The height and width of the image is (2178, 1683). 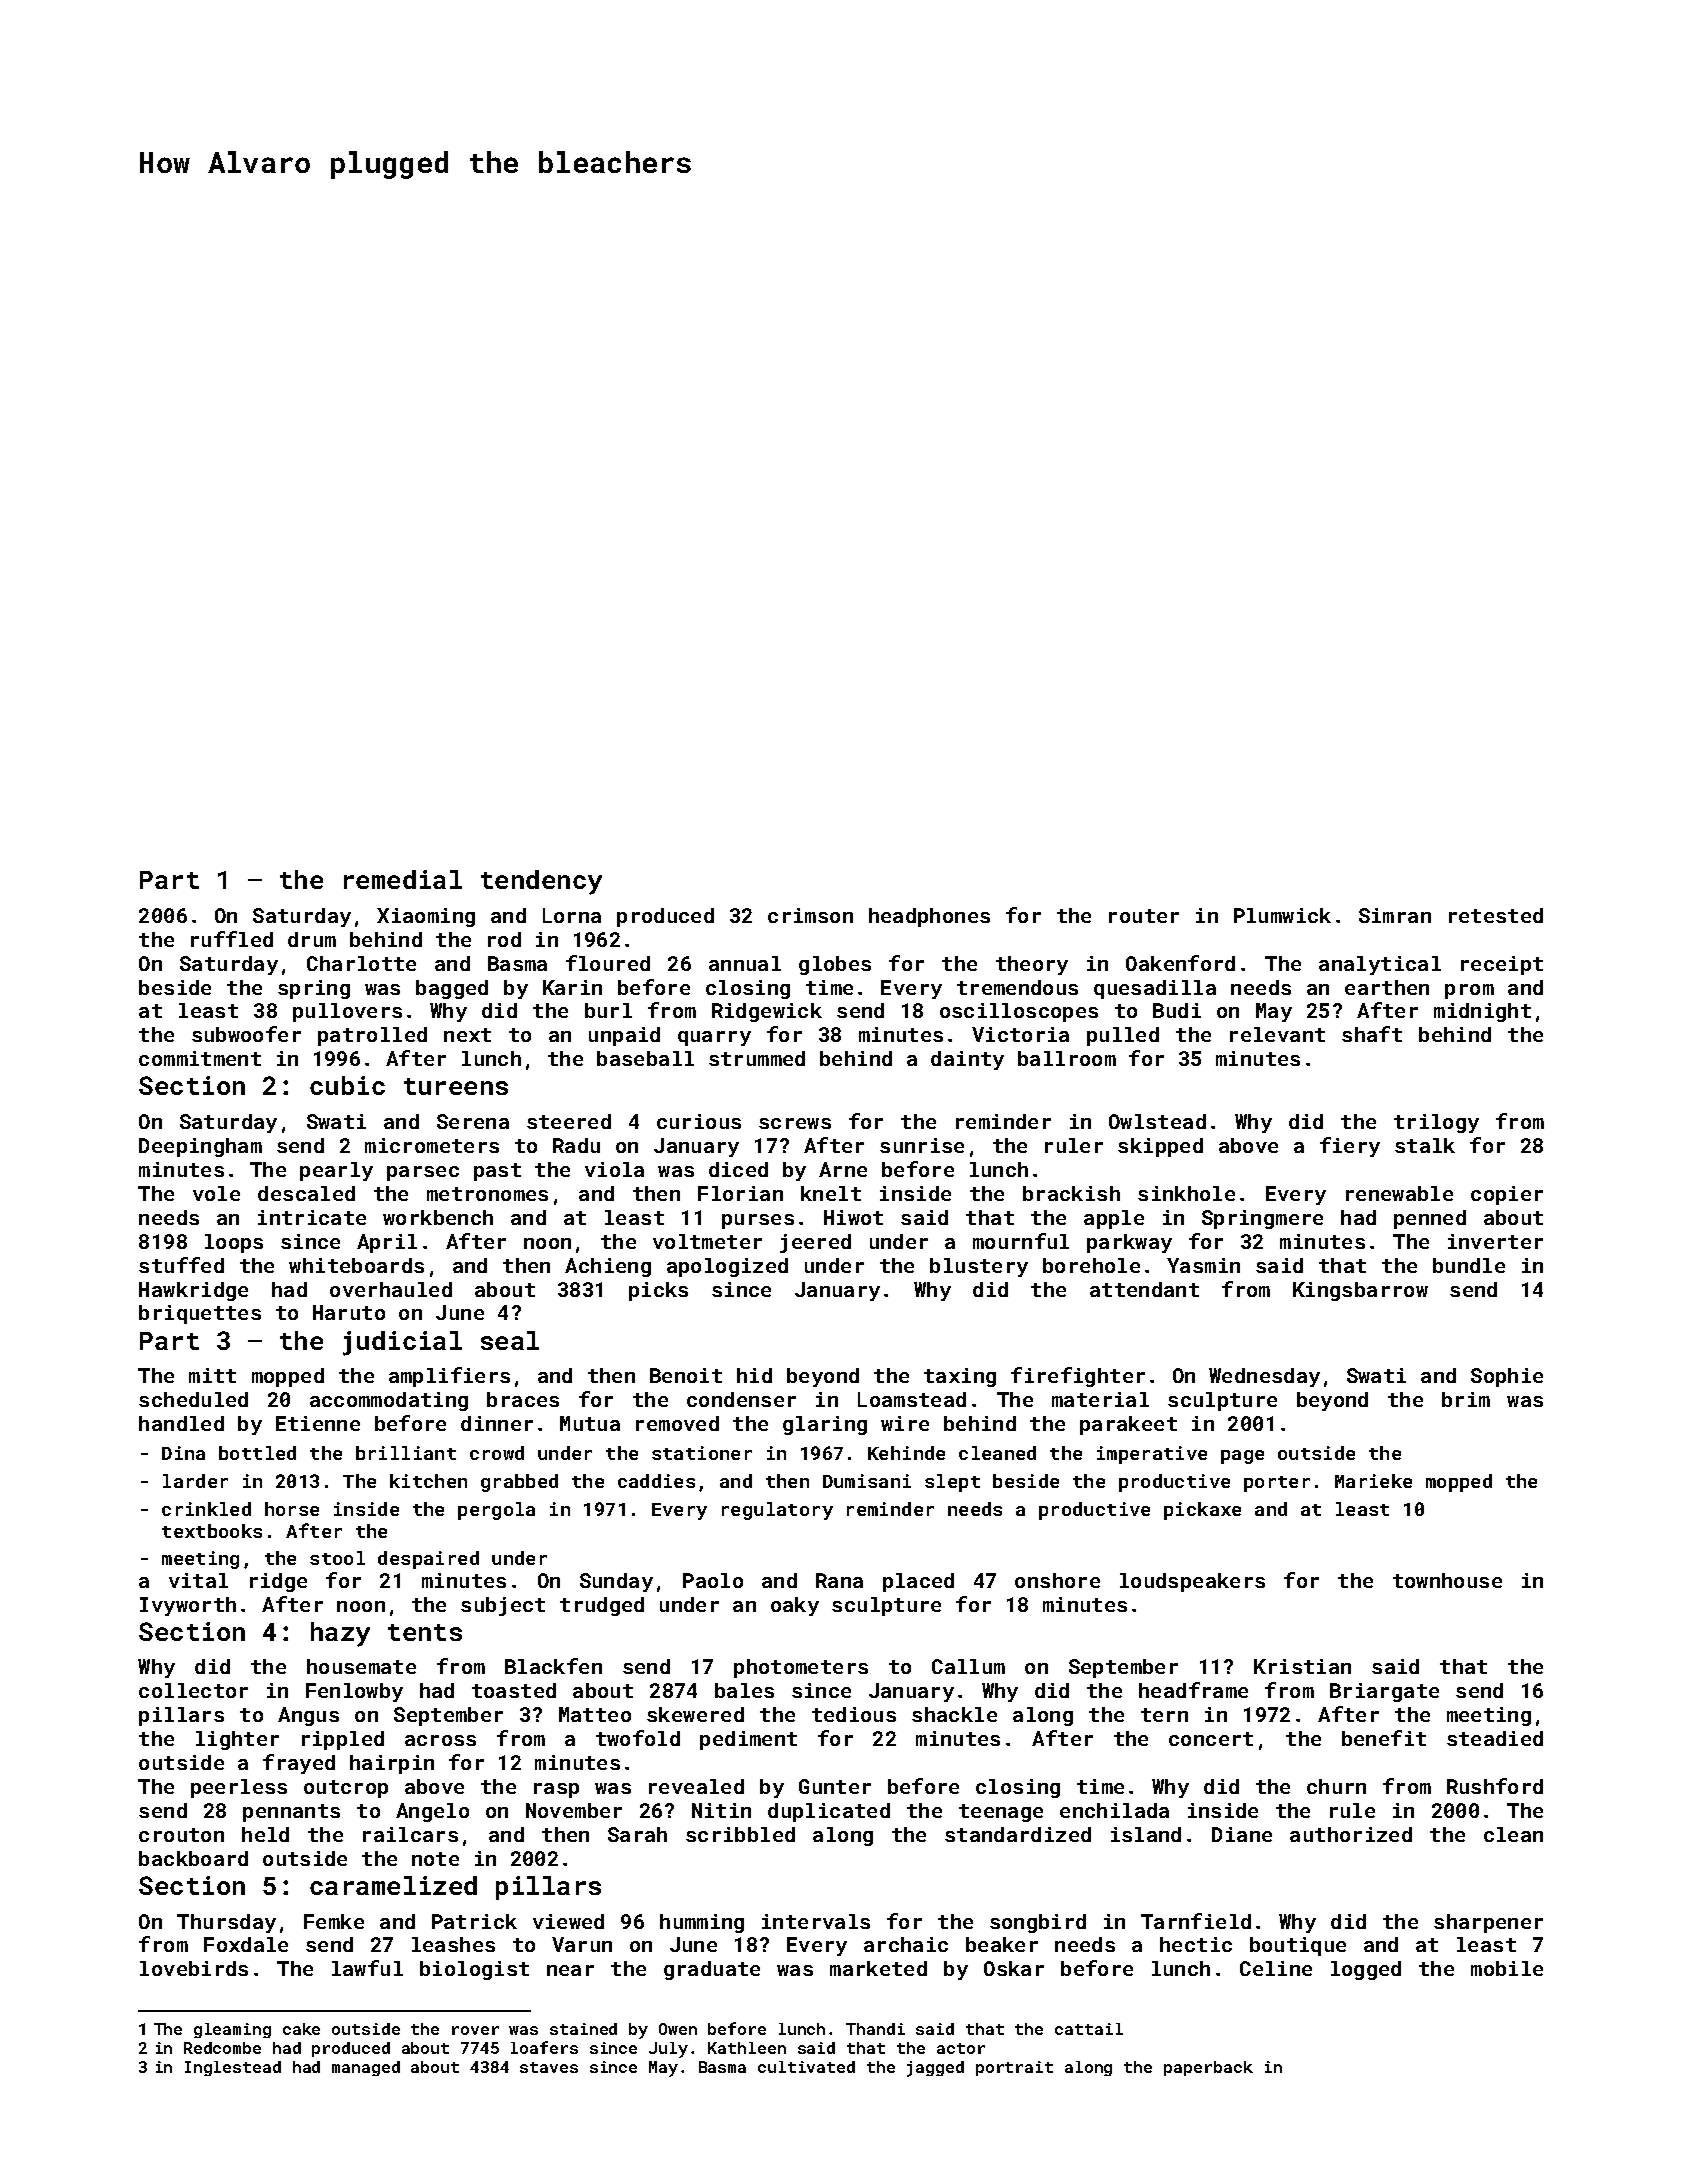 I want to click on actor, so click(x=961, y=2048).
